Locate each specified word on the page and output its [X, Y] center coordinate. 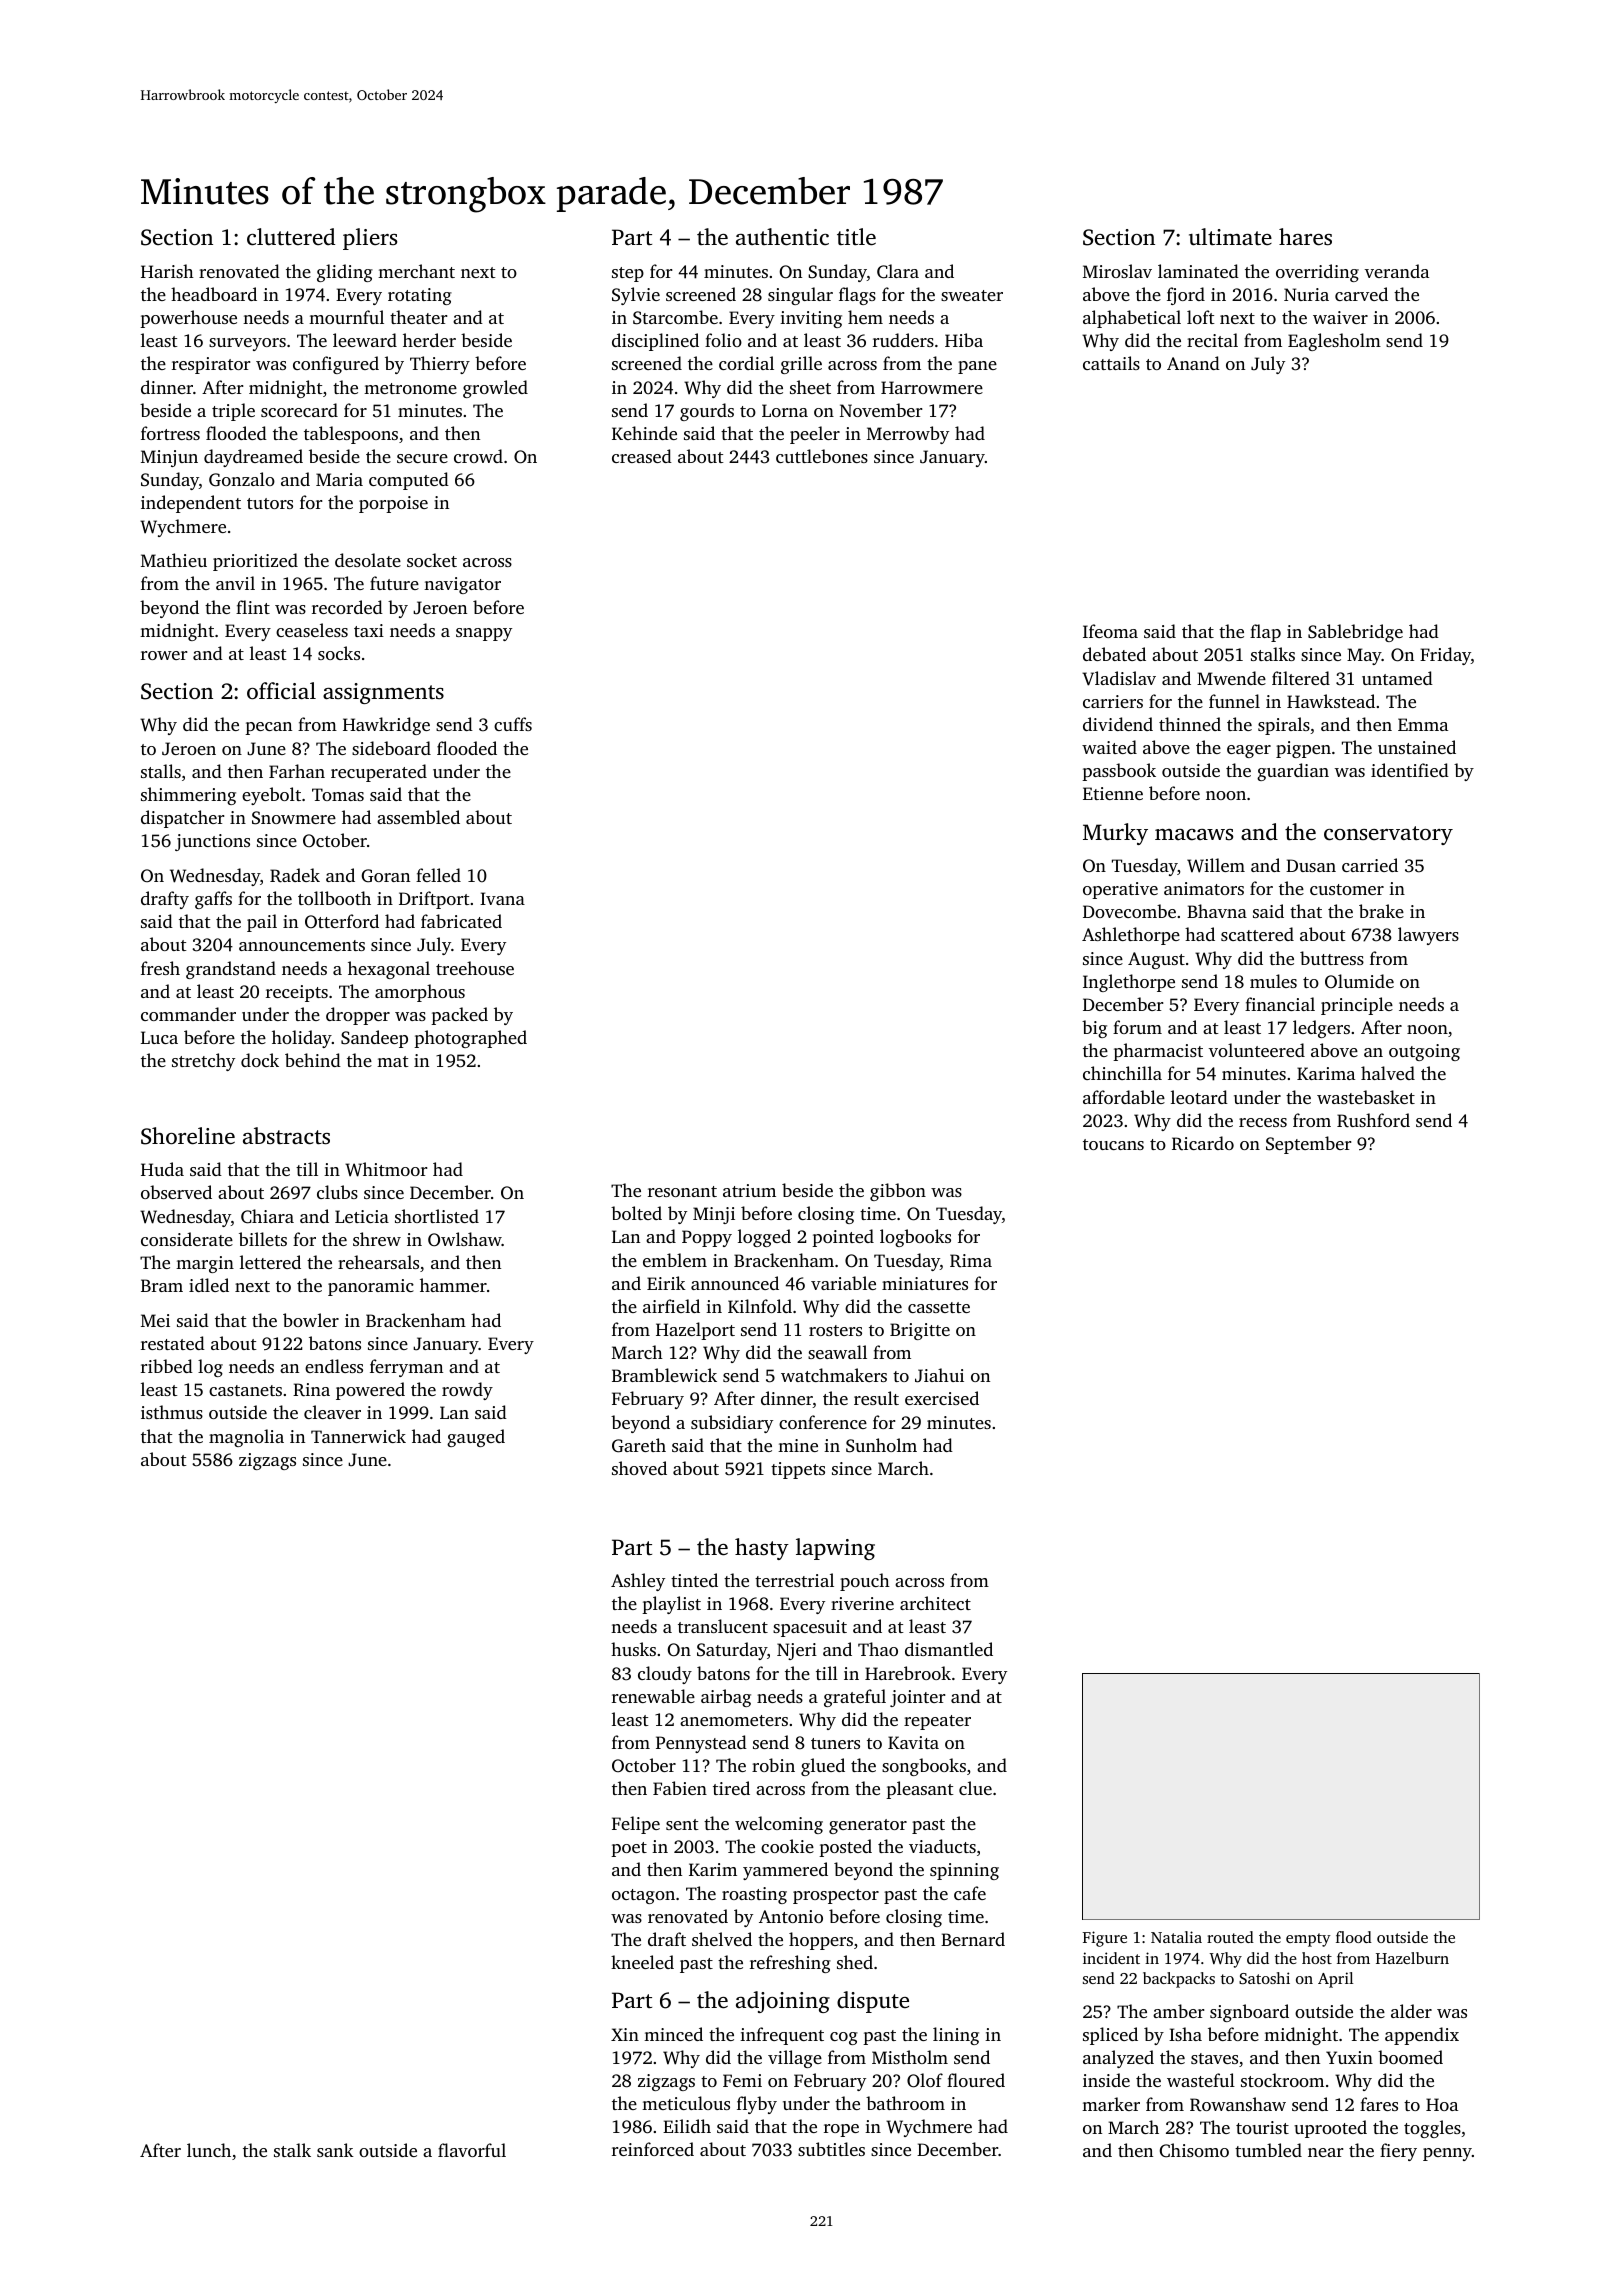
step [628, 274]
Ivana [502, 898]
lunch [209, 2150]
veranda [1397, 271]
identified [1410, 770]
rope [841, 2130]
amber [1179, 2011]
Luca [159, 1037]
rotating [420, 296]
